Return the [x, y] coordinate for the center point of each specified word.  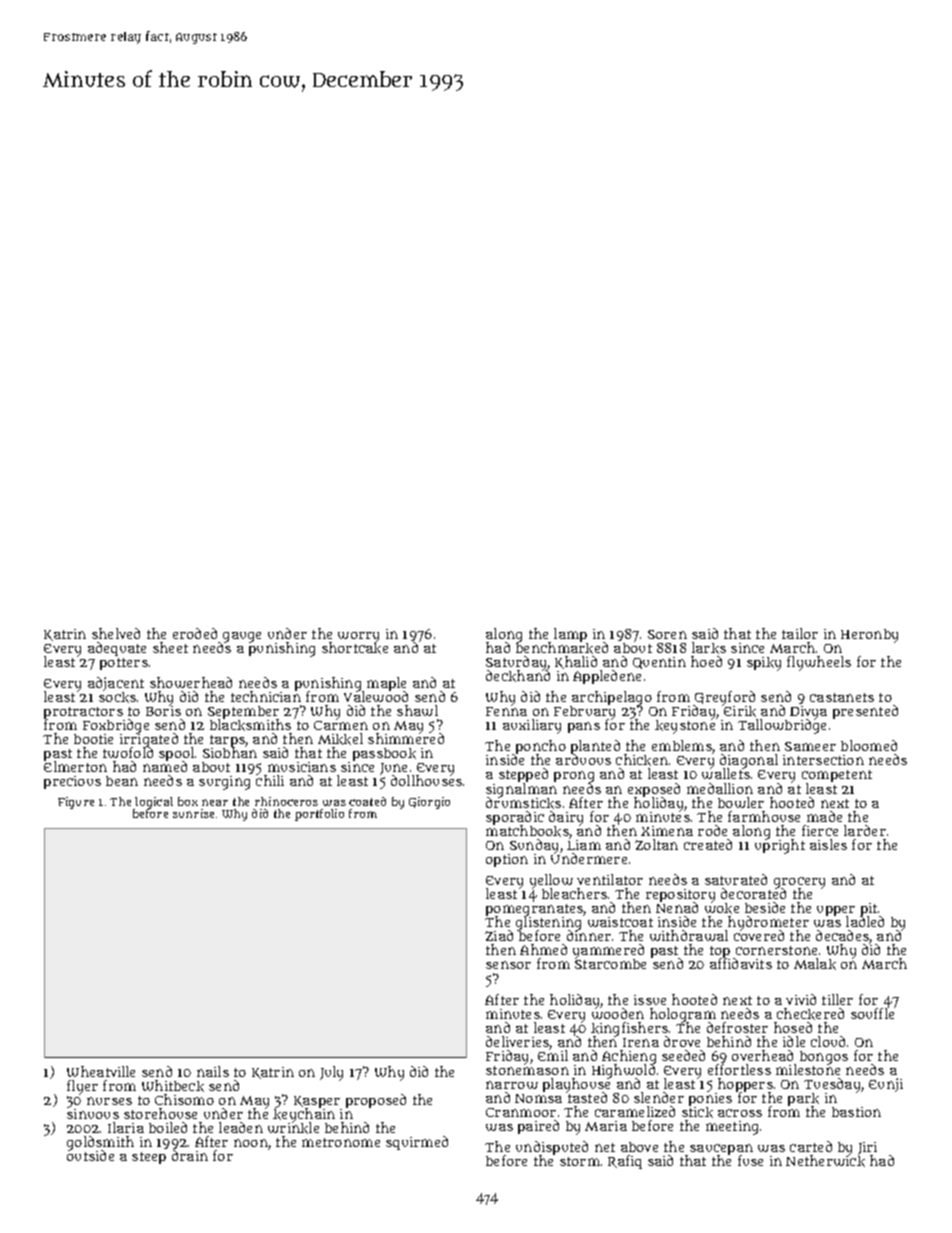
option [507, 860]
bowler [741, 802]
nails [213, 1071]
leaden [241, 1127]
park [803, 1100]
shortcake [355, 648]
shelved [116, 633]
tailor [800, 633]
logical [154, 803]
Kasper [317, 1102]
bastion [856, 1112]
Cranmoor [521, 1112]
